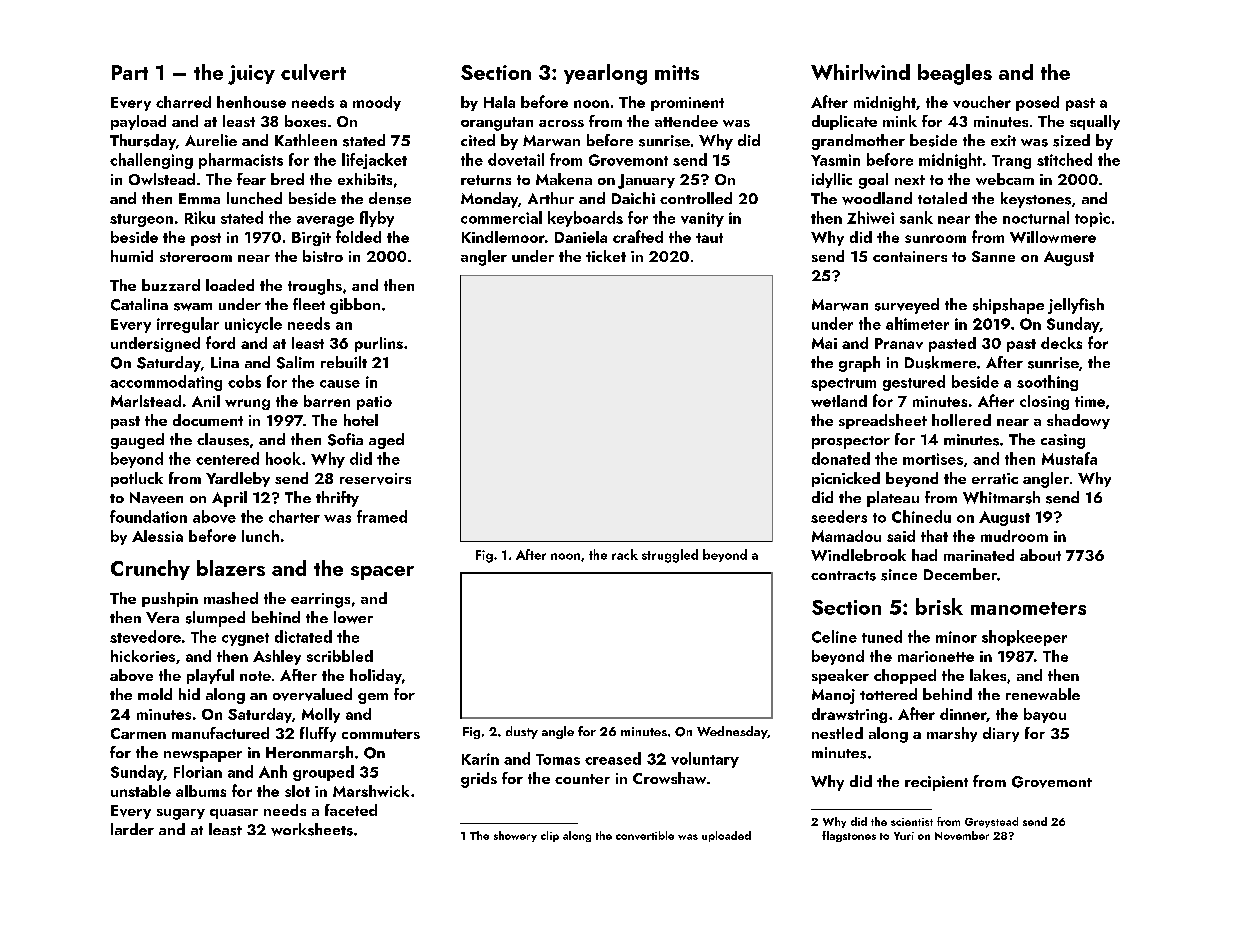  What do you see at coordinates (231, 568) in the document?
I see `blazers` at bounding box center [231, 568].
